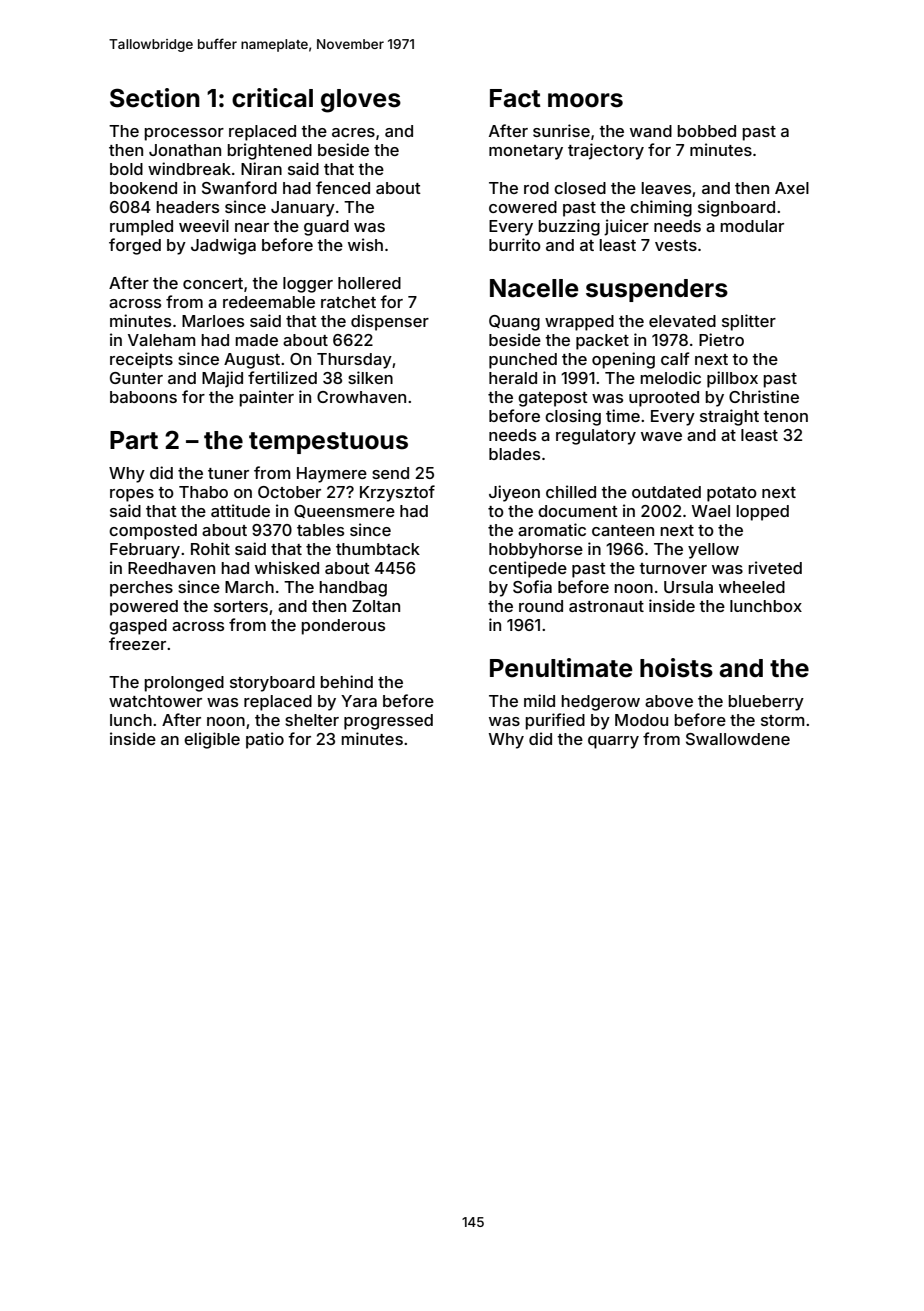  I want to click on attitude, so click(240, 510).
